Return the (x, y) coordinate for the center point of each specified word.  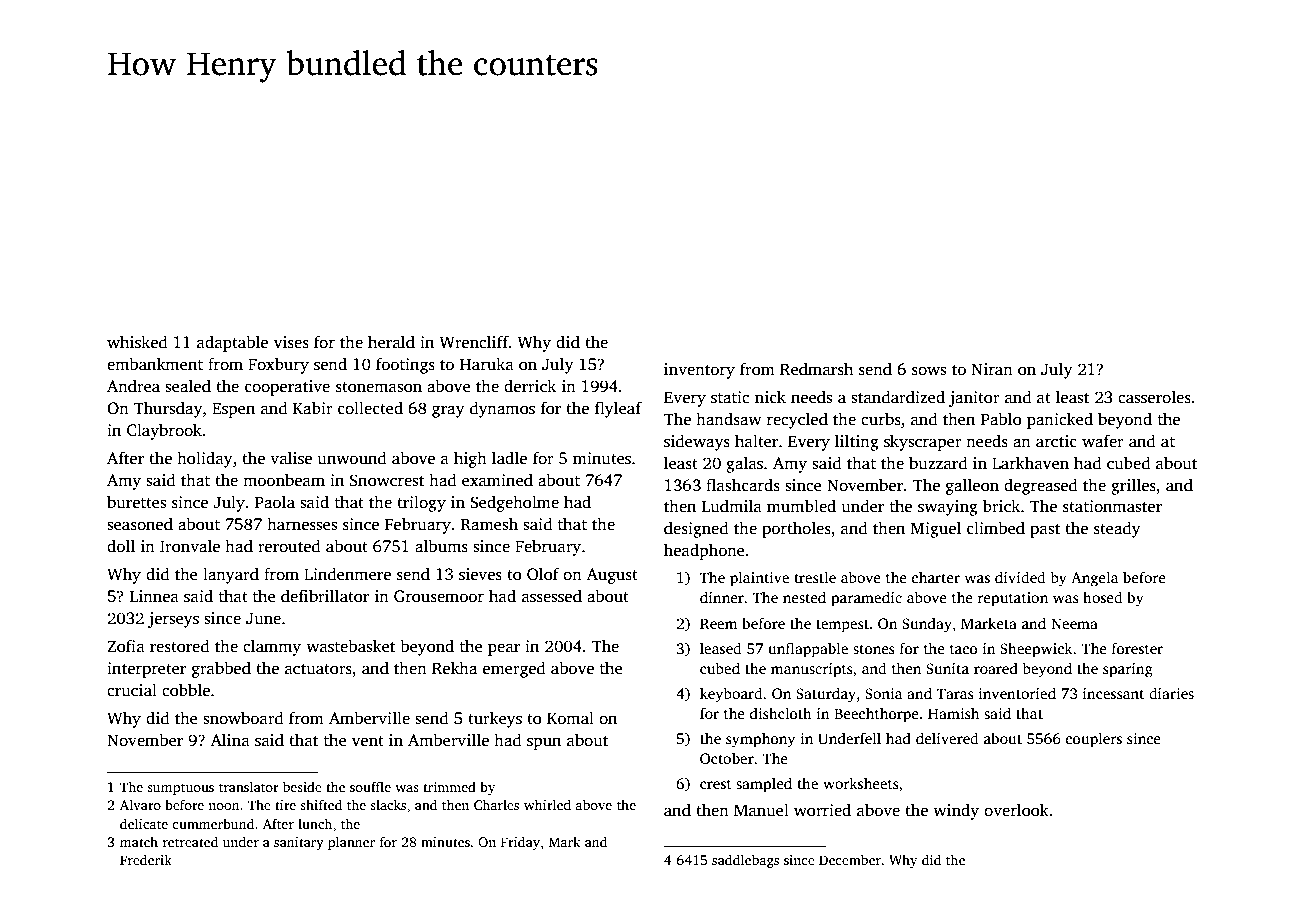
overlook (1016, 810)
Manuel (761, 809)
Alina (230, 739)
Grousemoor (439, 596)
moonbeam (284, 479)
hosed (1102, 597)
